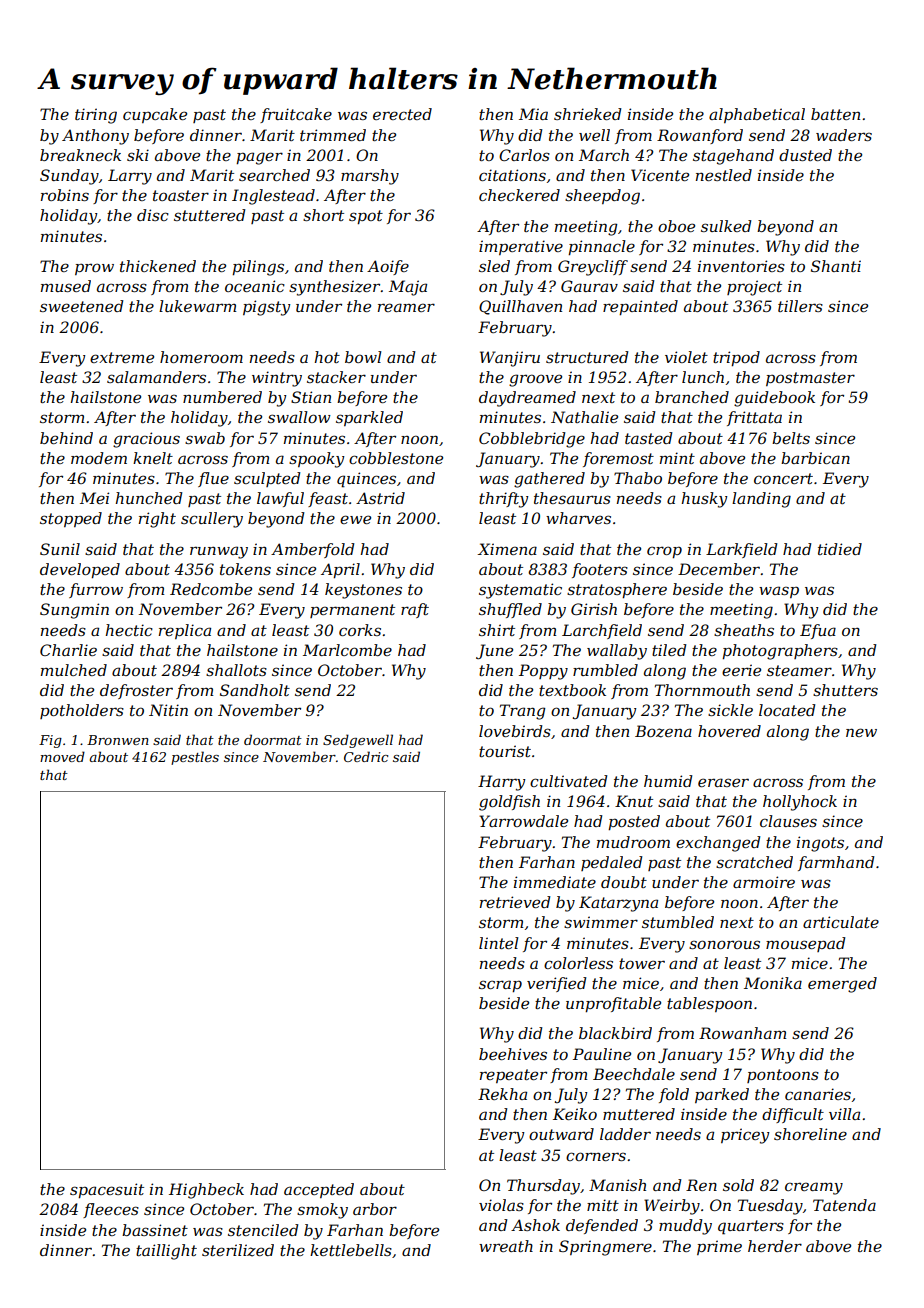  What do you see at coordinates (494, 266) in the page?
I see `sled` at bounding box center [494, 266].
